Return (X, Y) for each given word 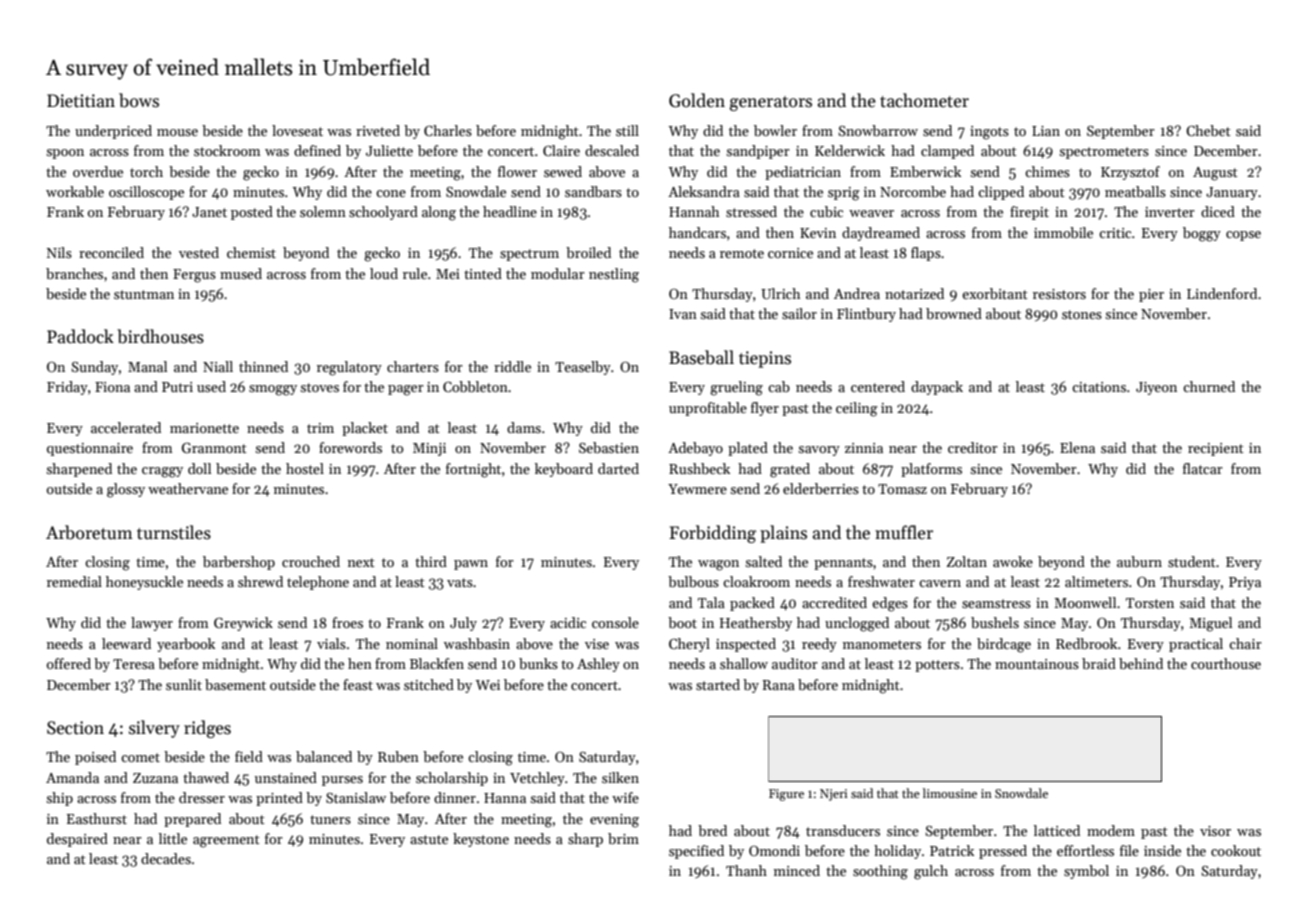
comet (140, 757)
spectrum (529, 255)
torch (146, 171)
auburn (1139, 561)
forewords (350, 447)
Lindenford (1222, 293)
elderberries (821, 488)
